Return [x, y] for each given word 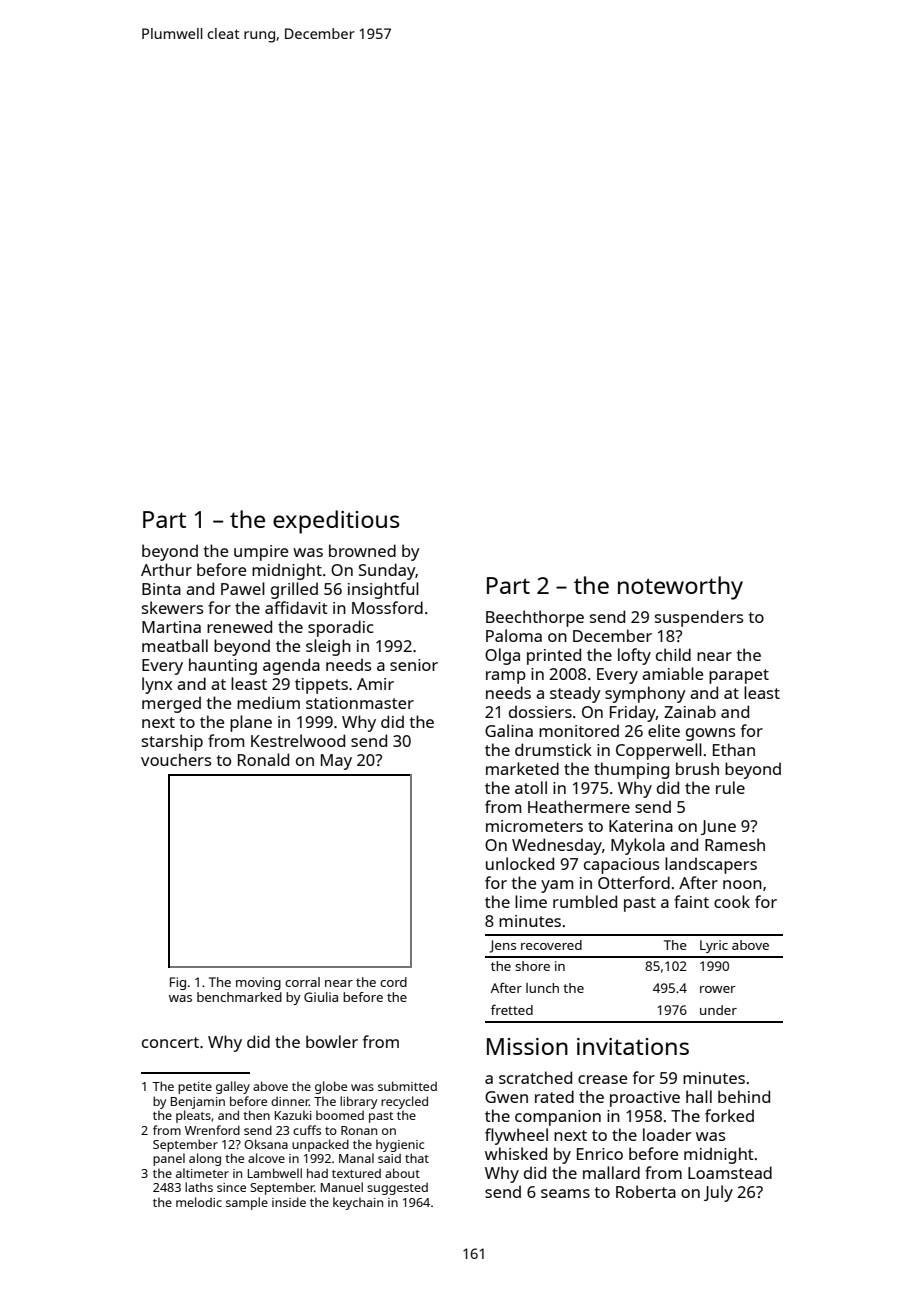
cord [393, 982]
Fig [178, 983]
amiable [672, 673]
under [718, 1010]
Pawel [243, 588]
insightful [383, 590]
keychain [358, 1203]
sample [247, 1203]
